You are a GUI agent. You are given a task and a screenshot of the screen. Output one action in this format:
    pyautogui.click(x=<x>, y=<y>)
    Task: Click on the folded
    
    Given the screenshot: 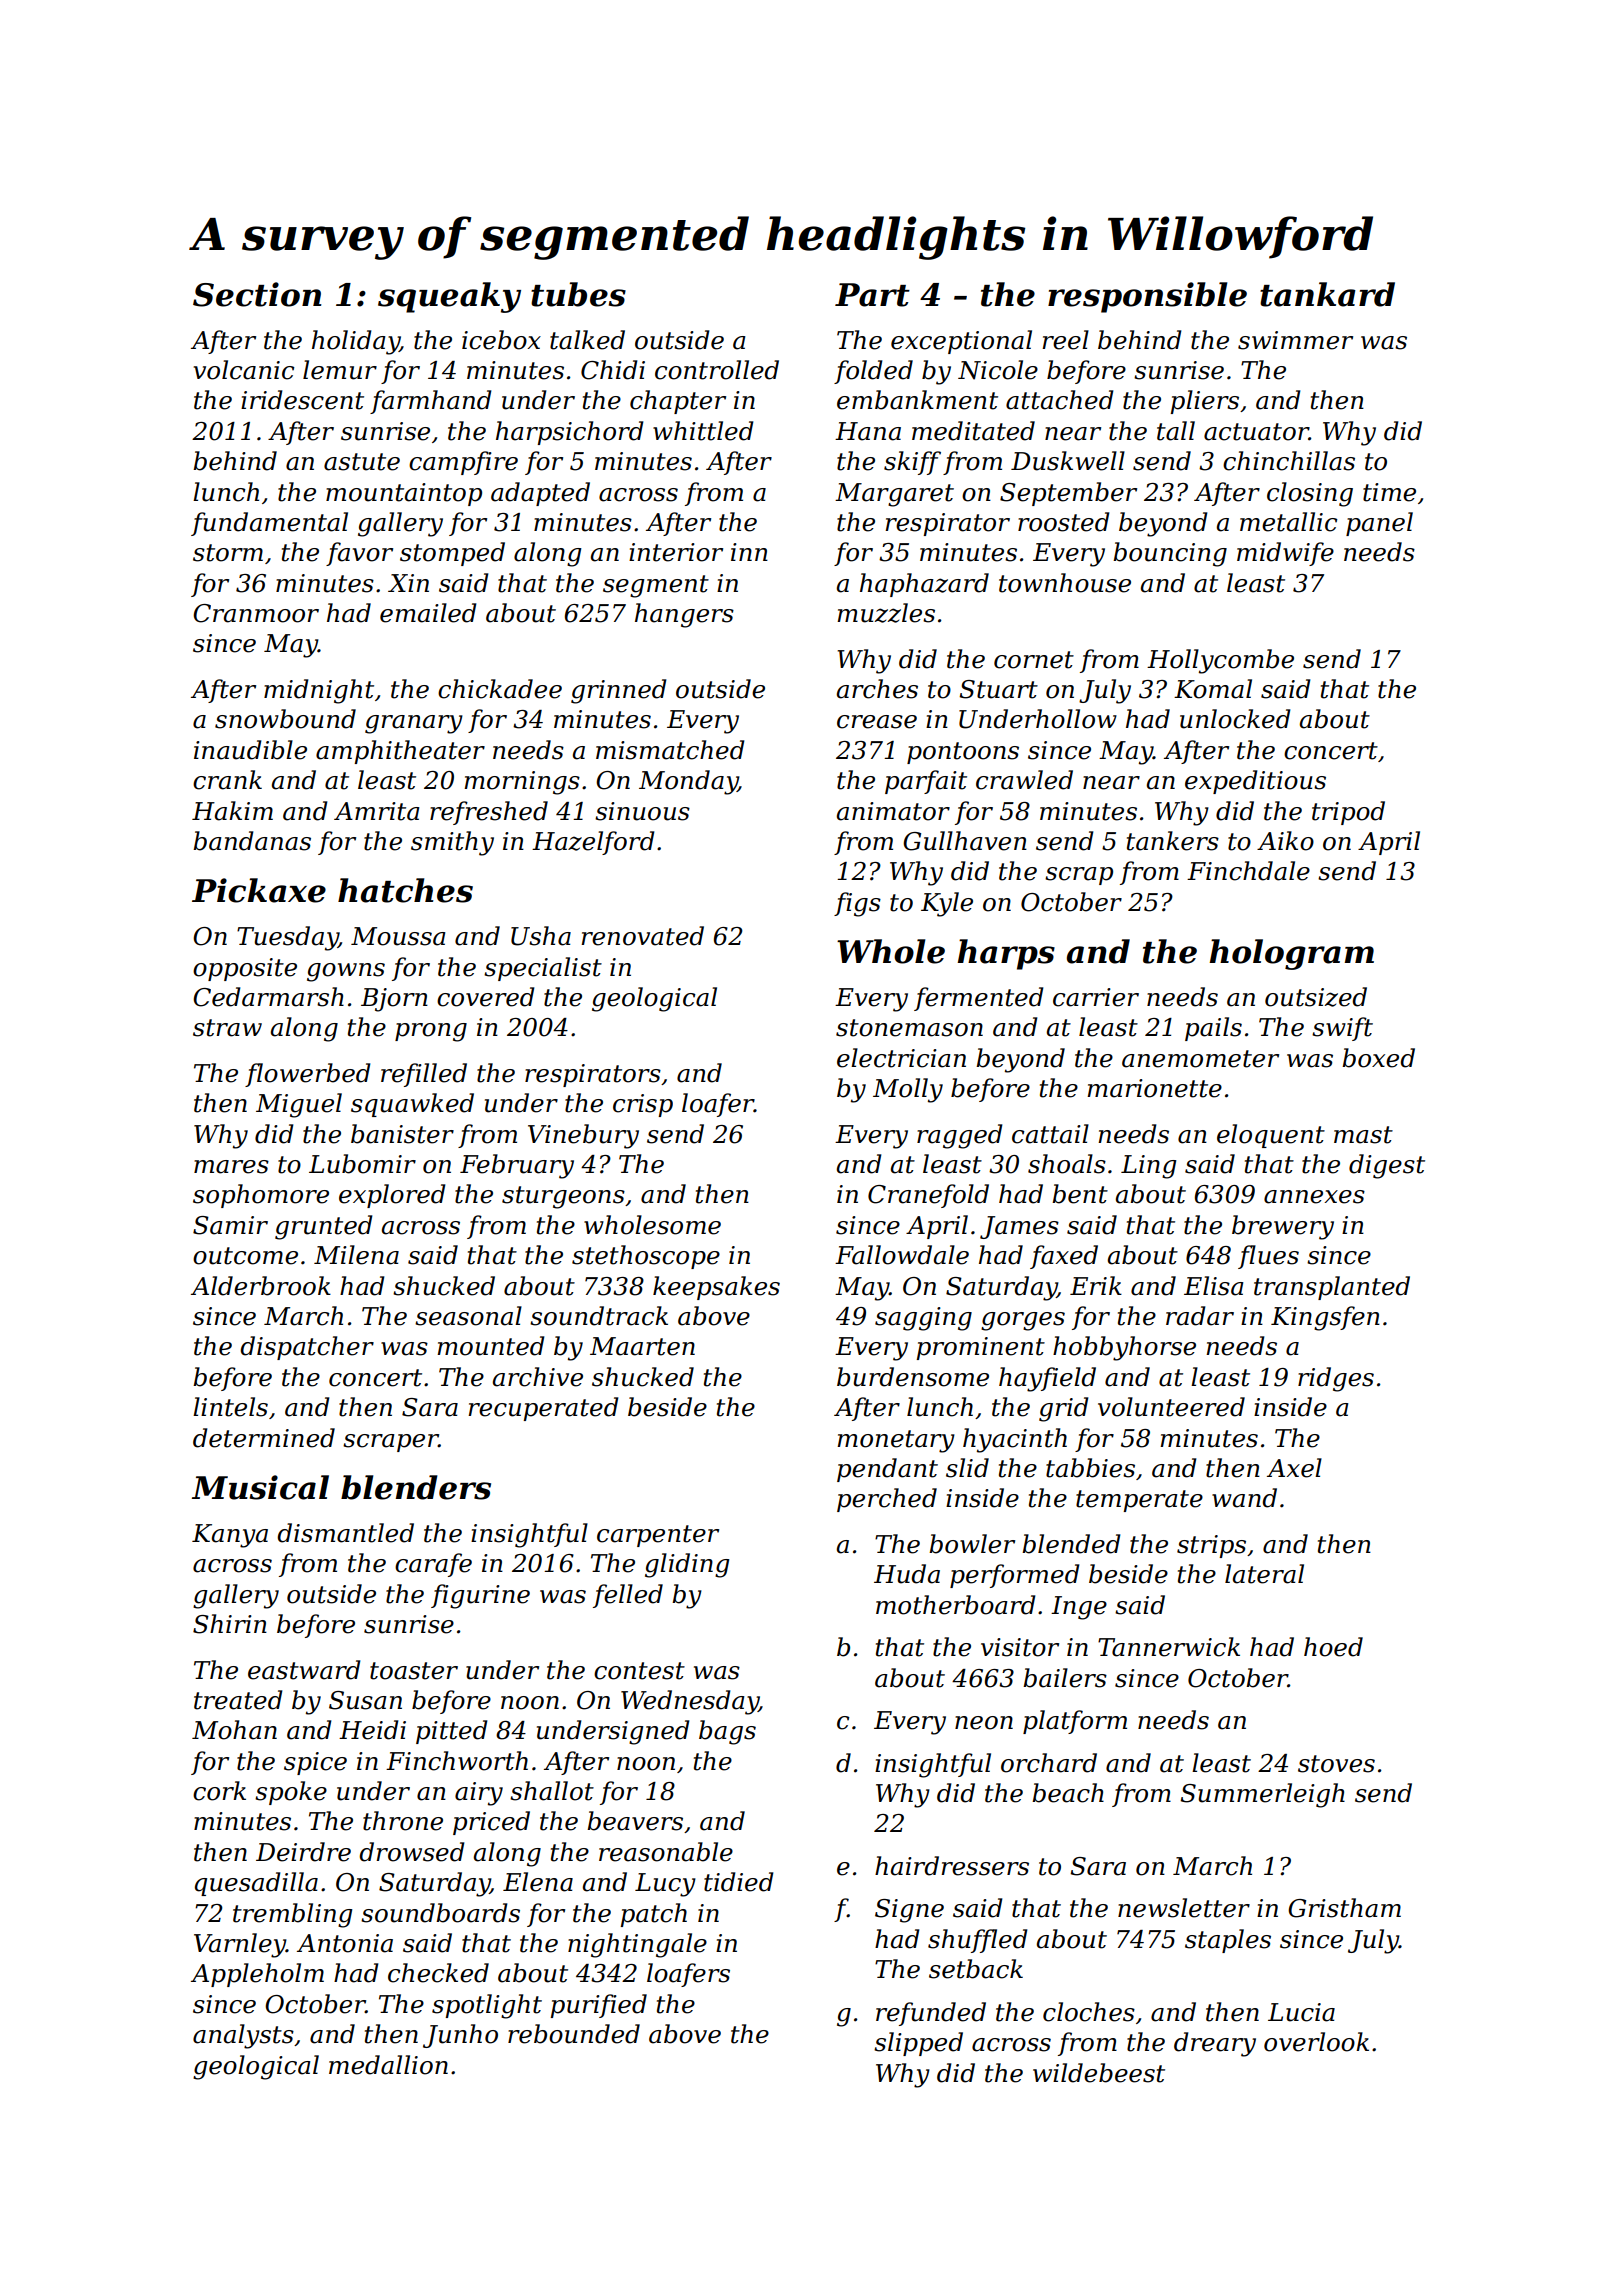 What is the action you would take?
    pyautogui.click(x=873, y=372)
